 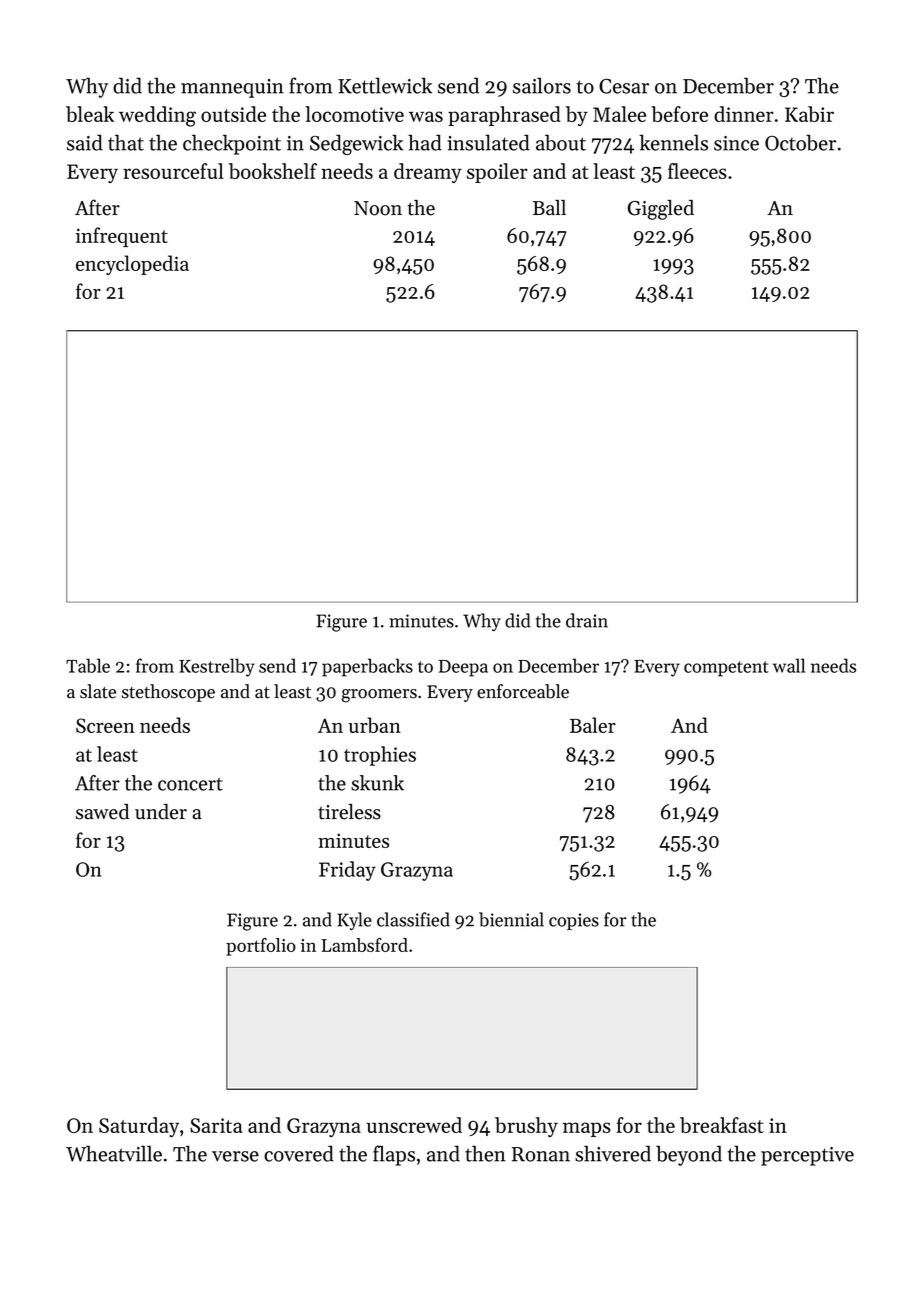 What do you see at coordinates (232, 88) in the screenshot?
I see `mannequin` at bounding box center [232, 88].
